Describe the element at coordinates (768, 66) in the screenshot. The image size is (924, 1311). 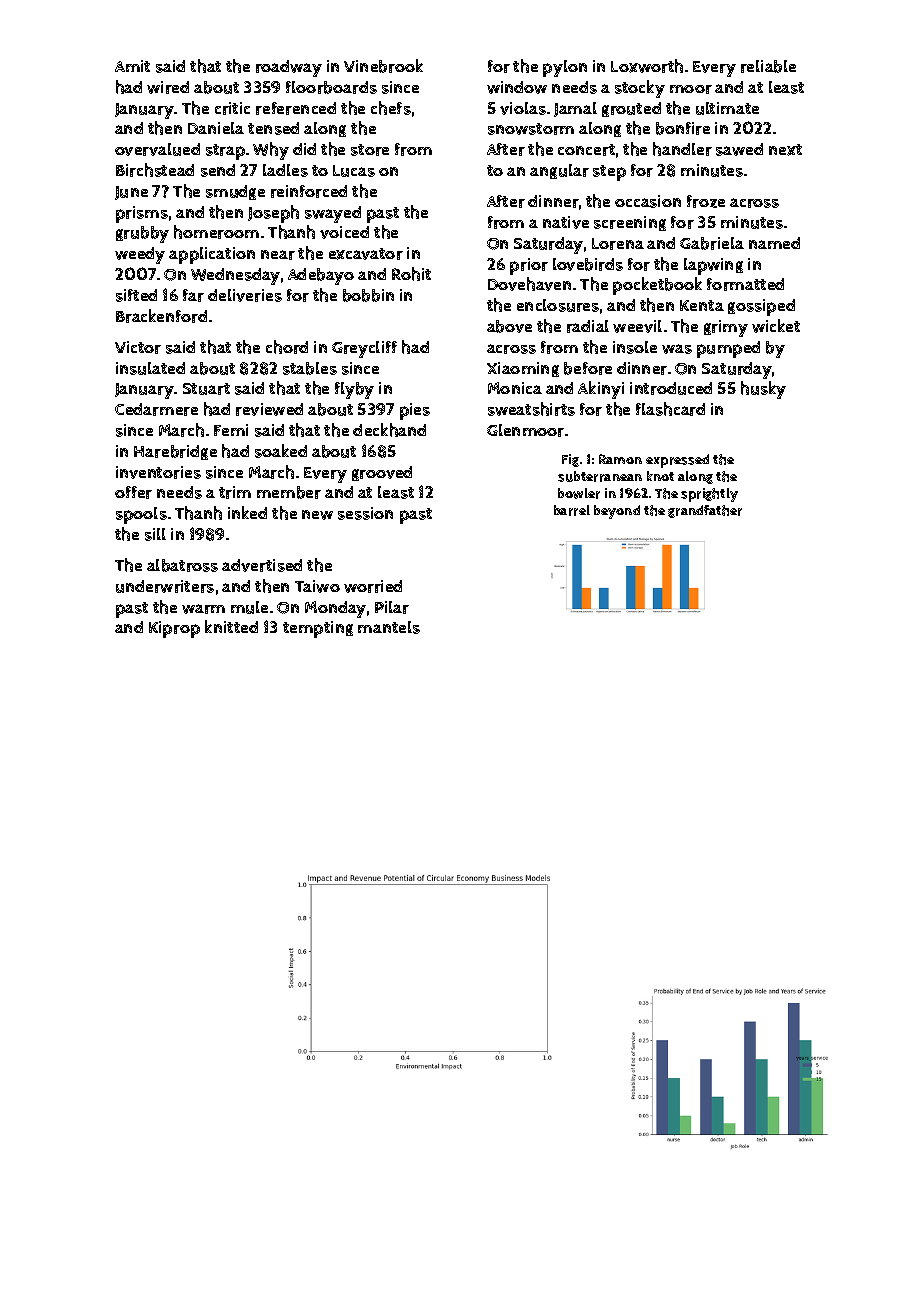
I see `reliable` at that location.
